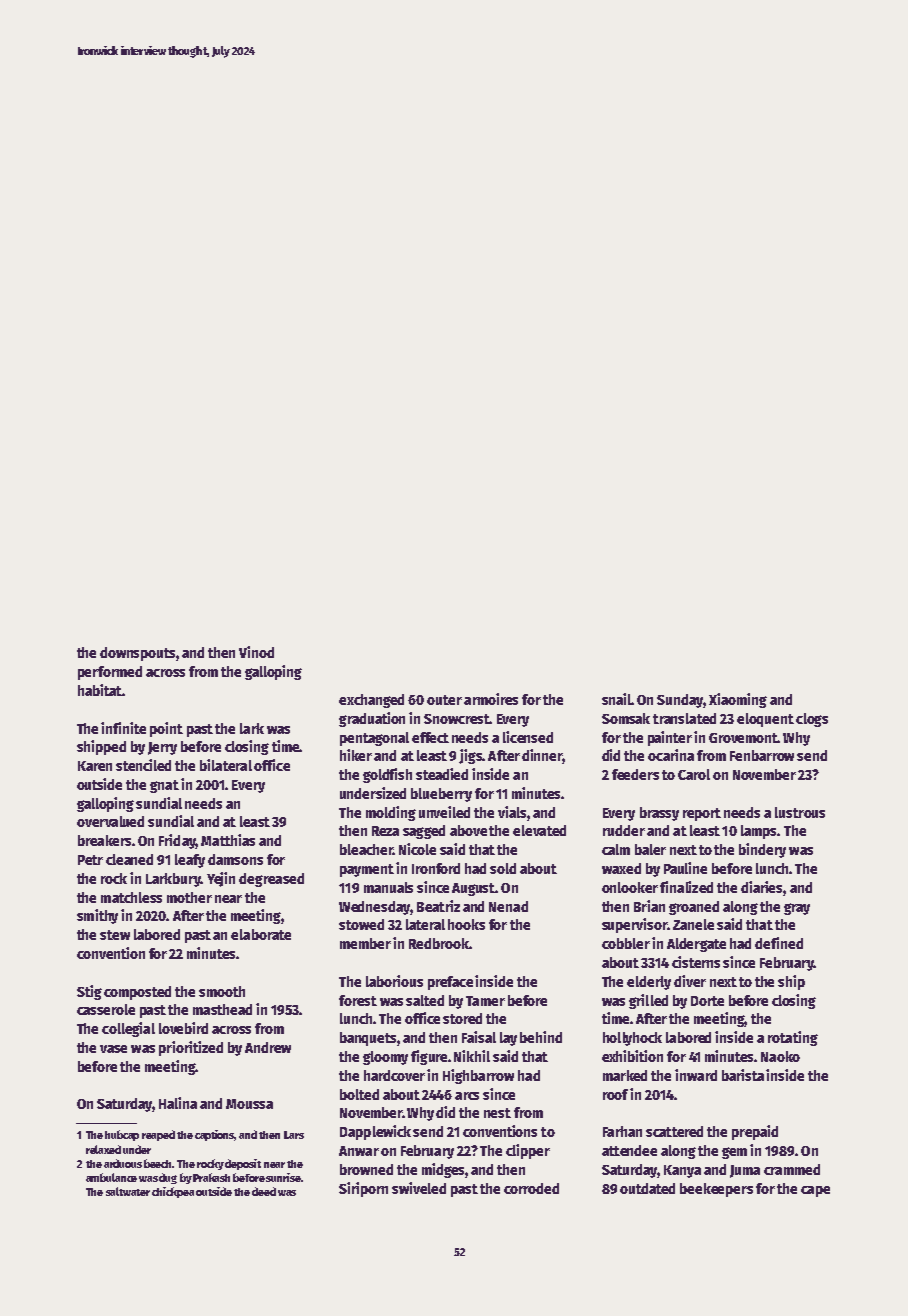 The width and height of the screenshot is (908, 1316). What do you see at coordinates (491, 699) in the screenshot?
I see `armoires` at bounding box center [491, 699].
